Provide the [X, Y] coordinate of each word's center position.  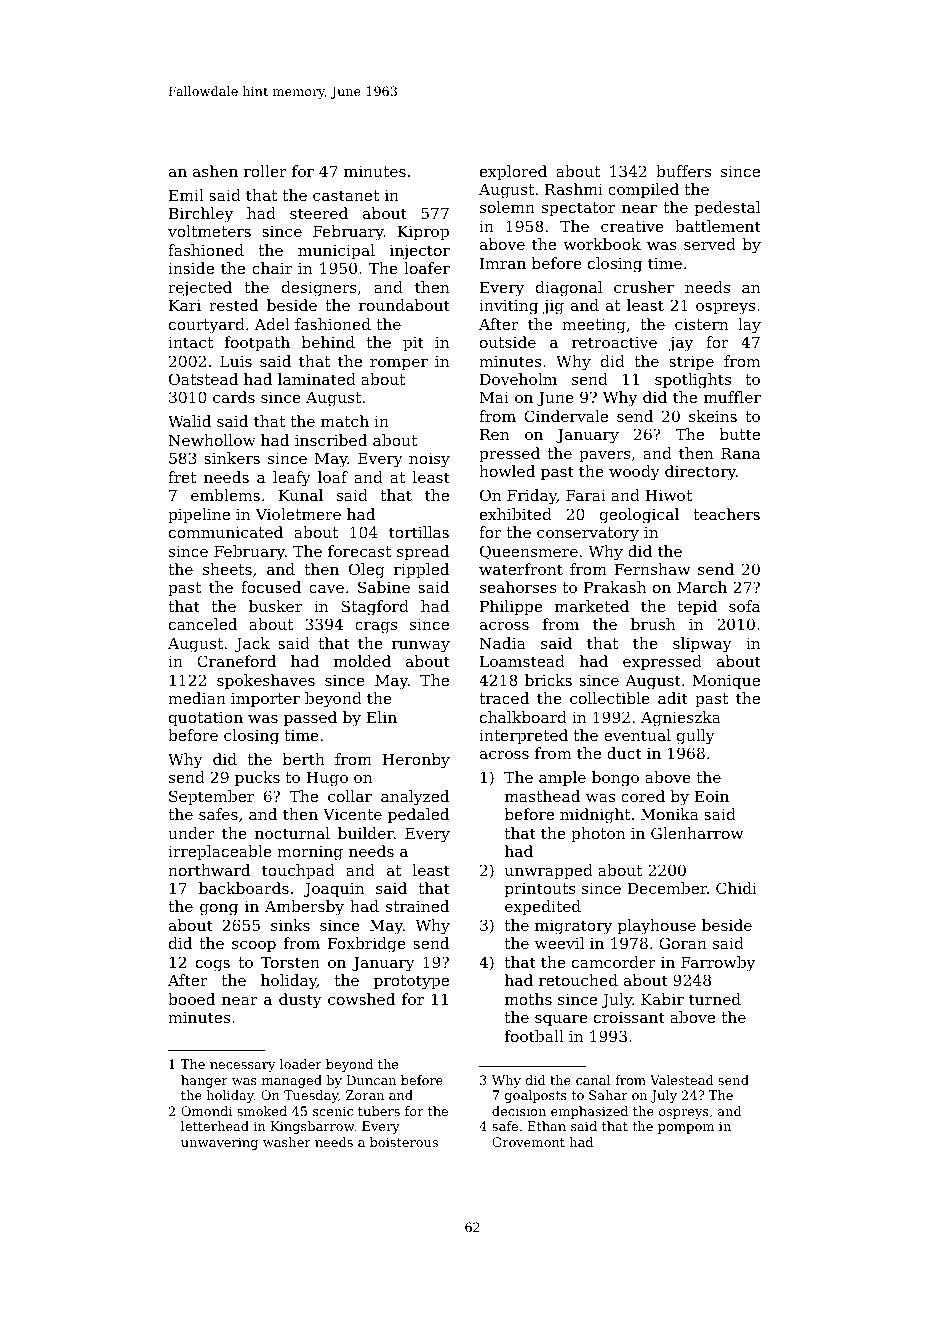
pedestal [727, 208]
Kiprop [423, 232]
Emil [186, 195]
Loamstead [522, 661]
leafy [292, 479]
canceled [203, 624]
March [702, 587]
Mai [494, 397]
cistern [702, 324]
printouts [540, 890]
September [211, 797]
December [667, 888]
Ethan [547, 1126]
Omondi [206, 1111]
